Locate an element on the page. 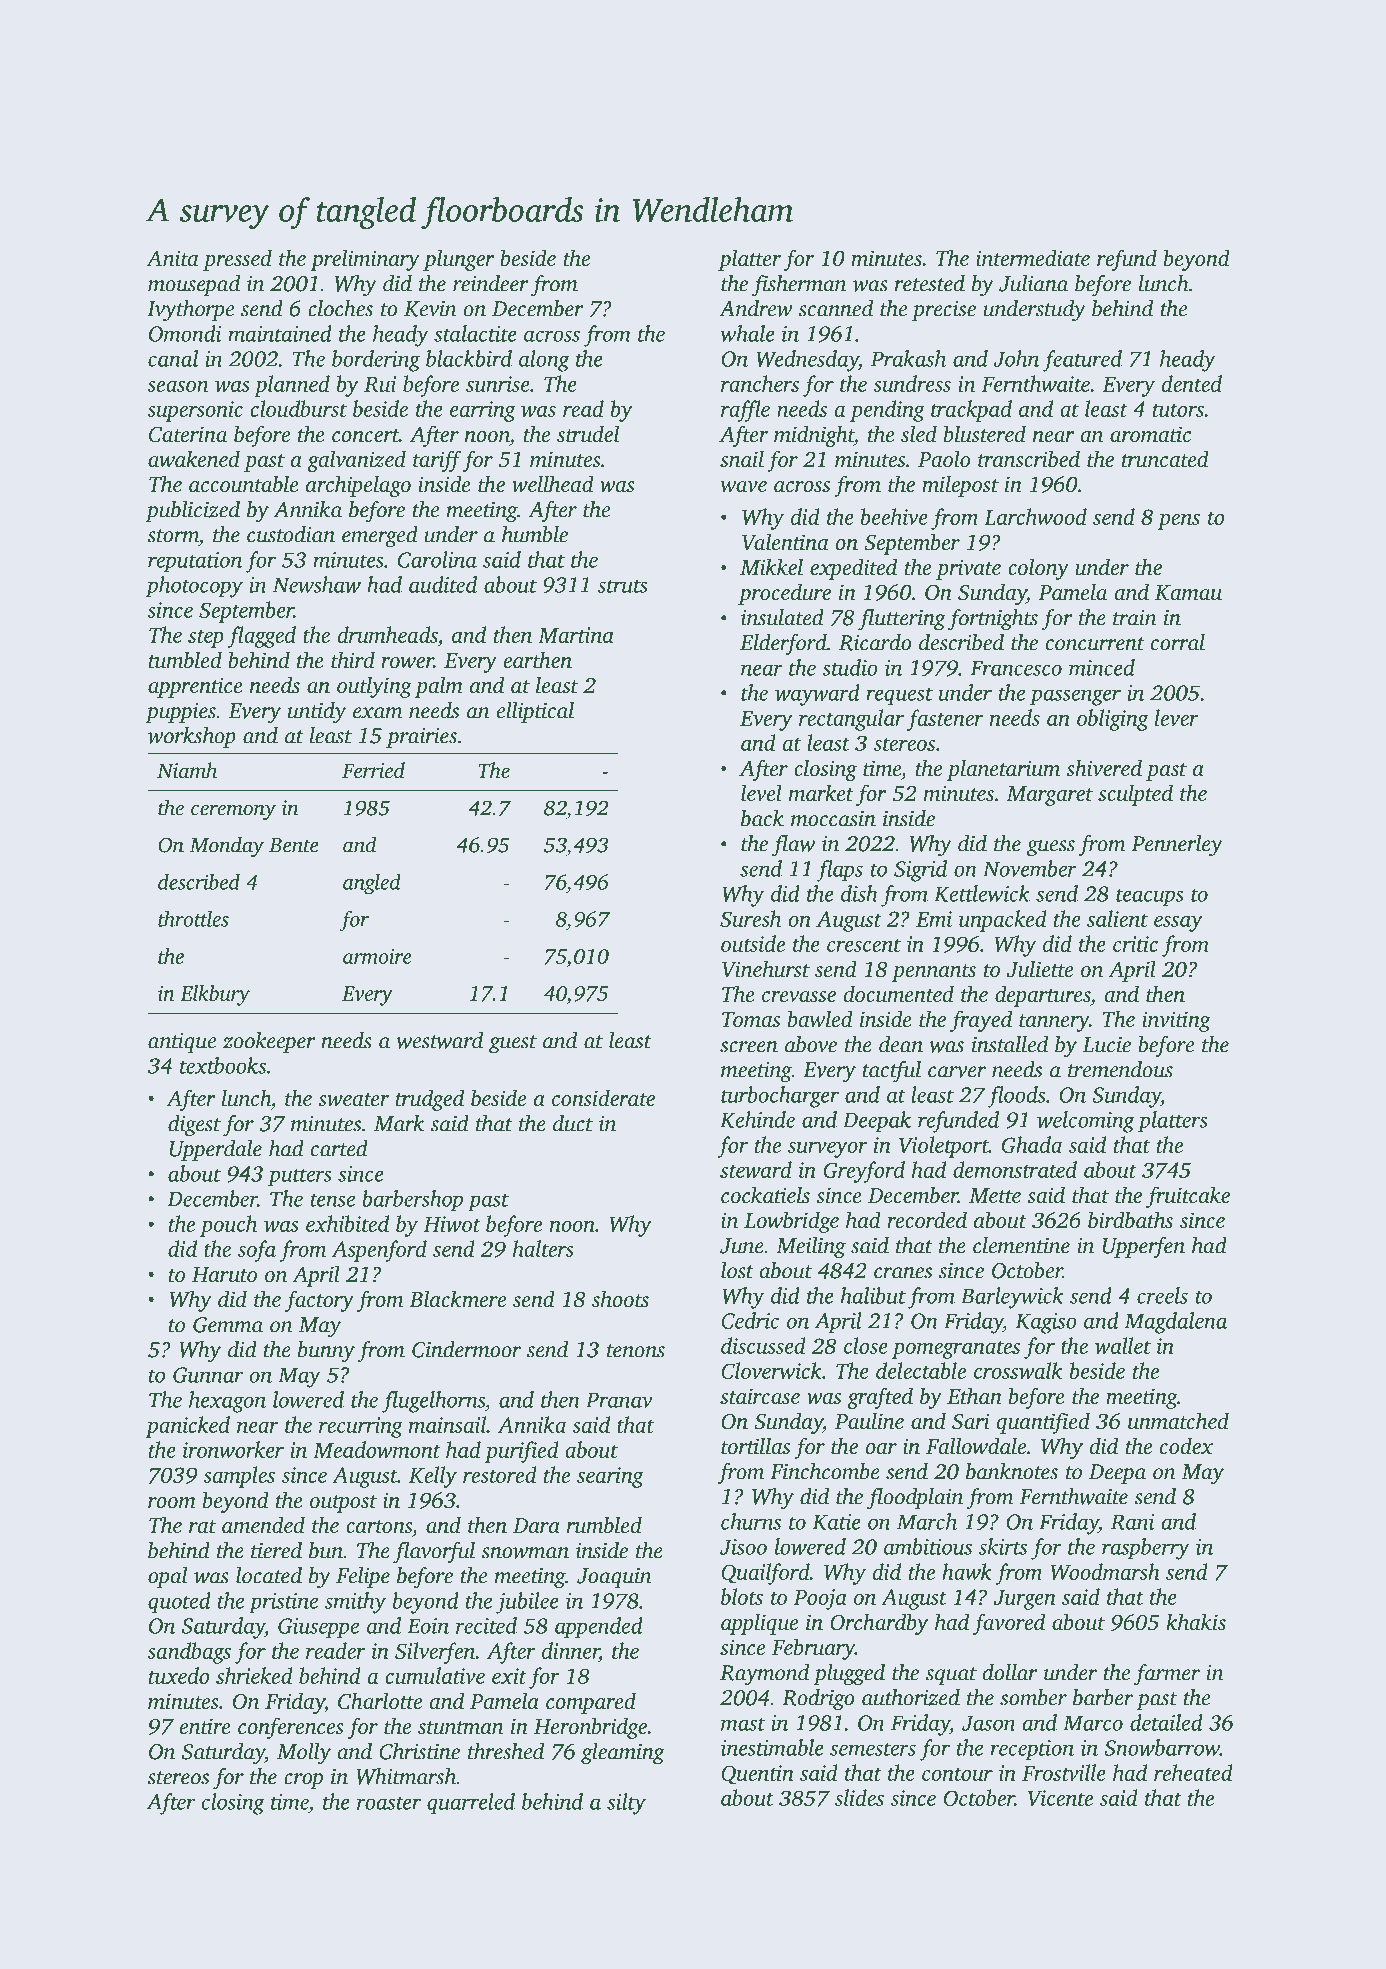 The image size is (1386, 1969). throttles is located at coordinates (193, 919).
